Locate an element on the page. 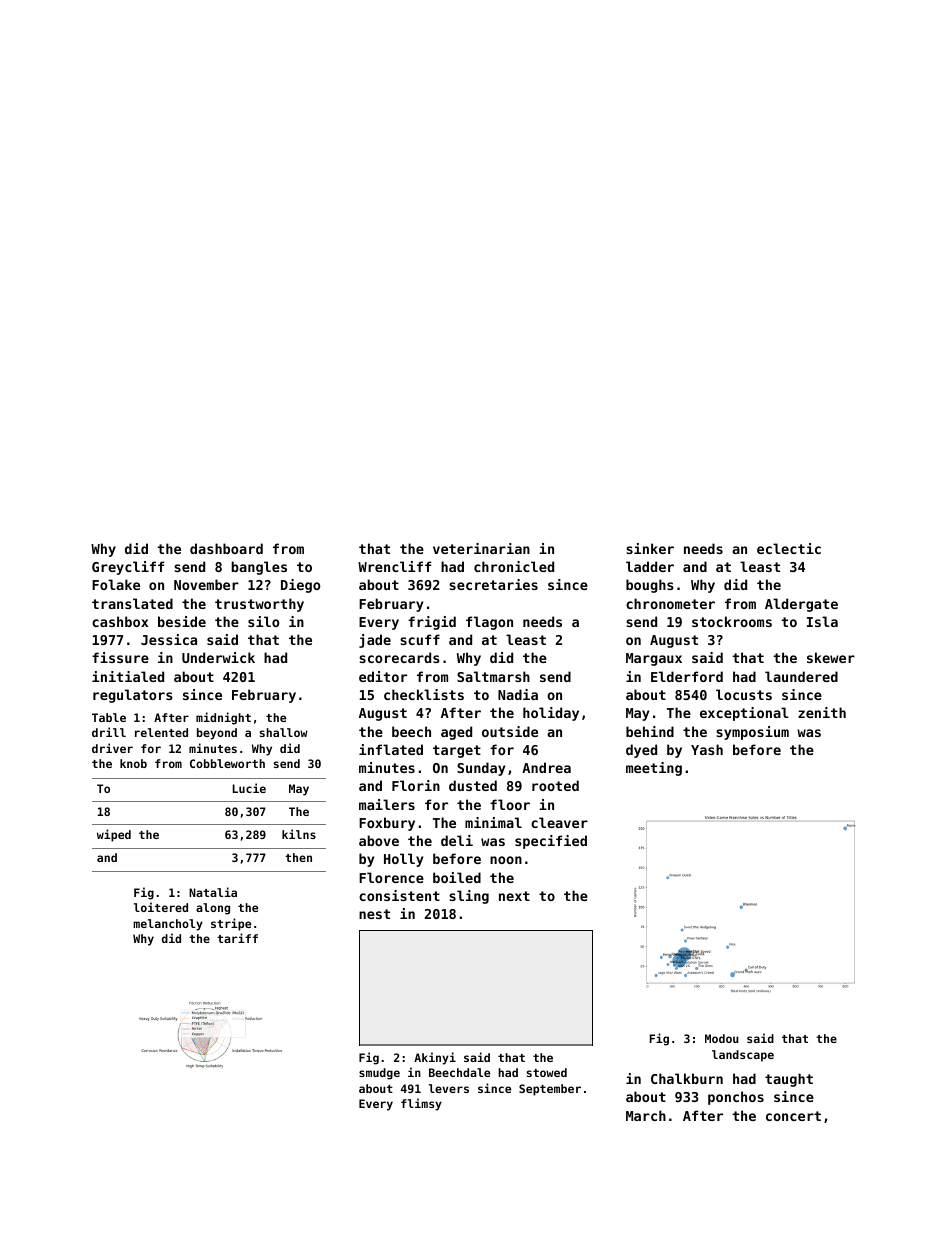 This image has width=952, height=1233. tariff is located at coordinates (237, 938).
